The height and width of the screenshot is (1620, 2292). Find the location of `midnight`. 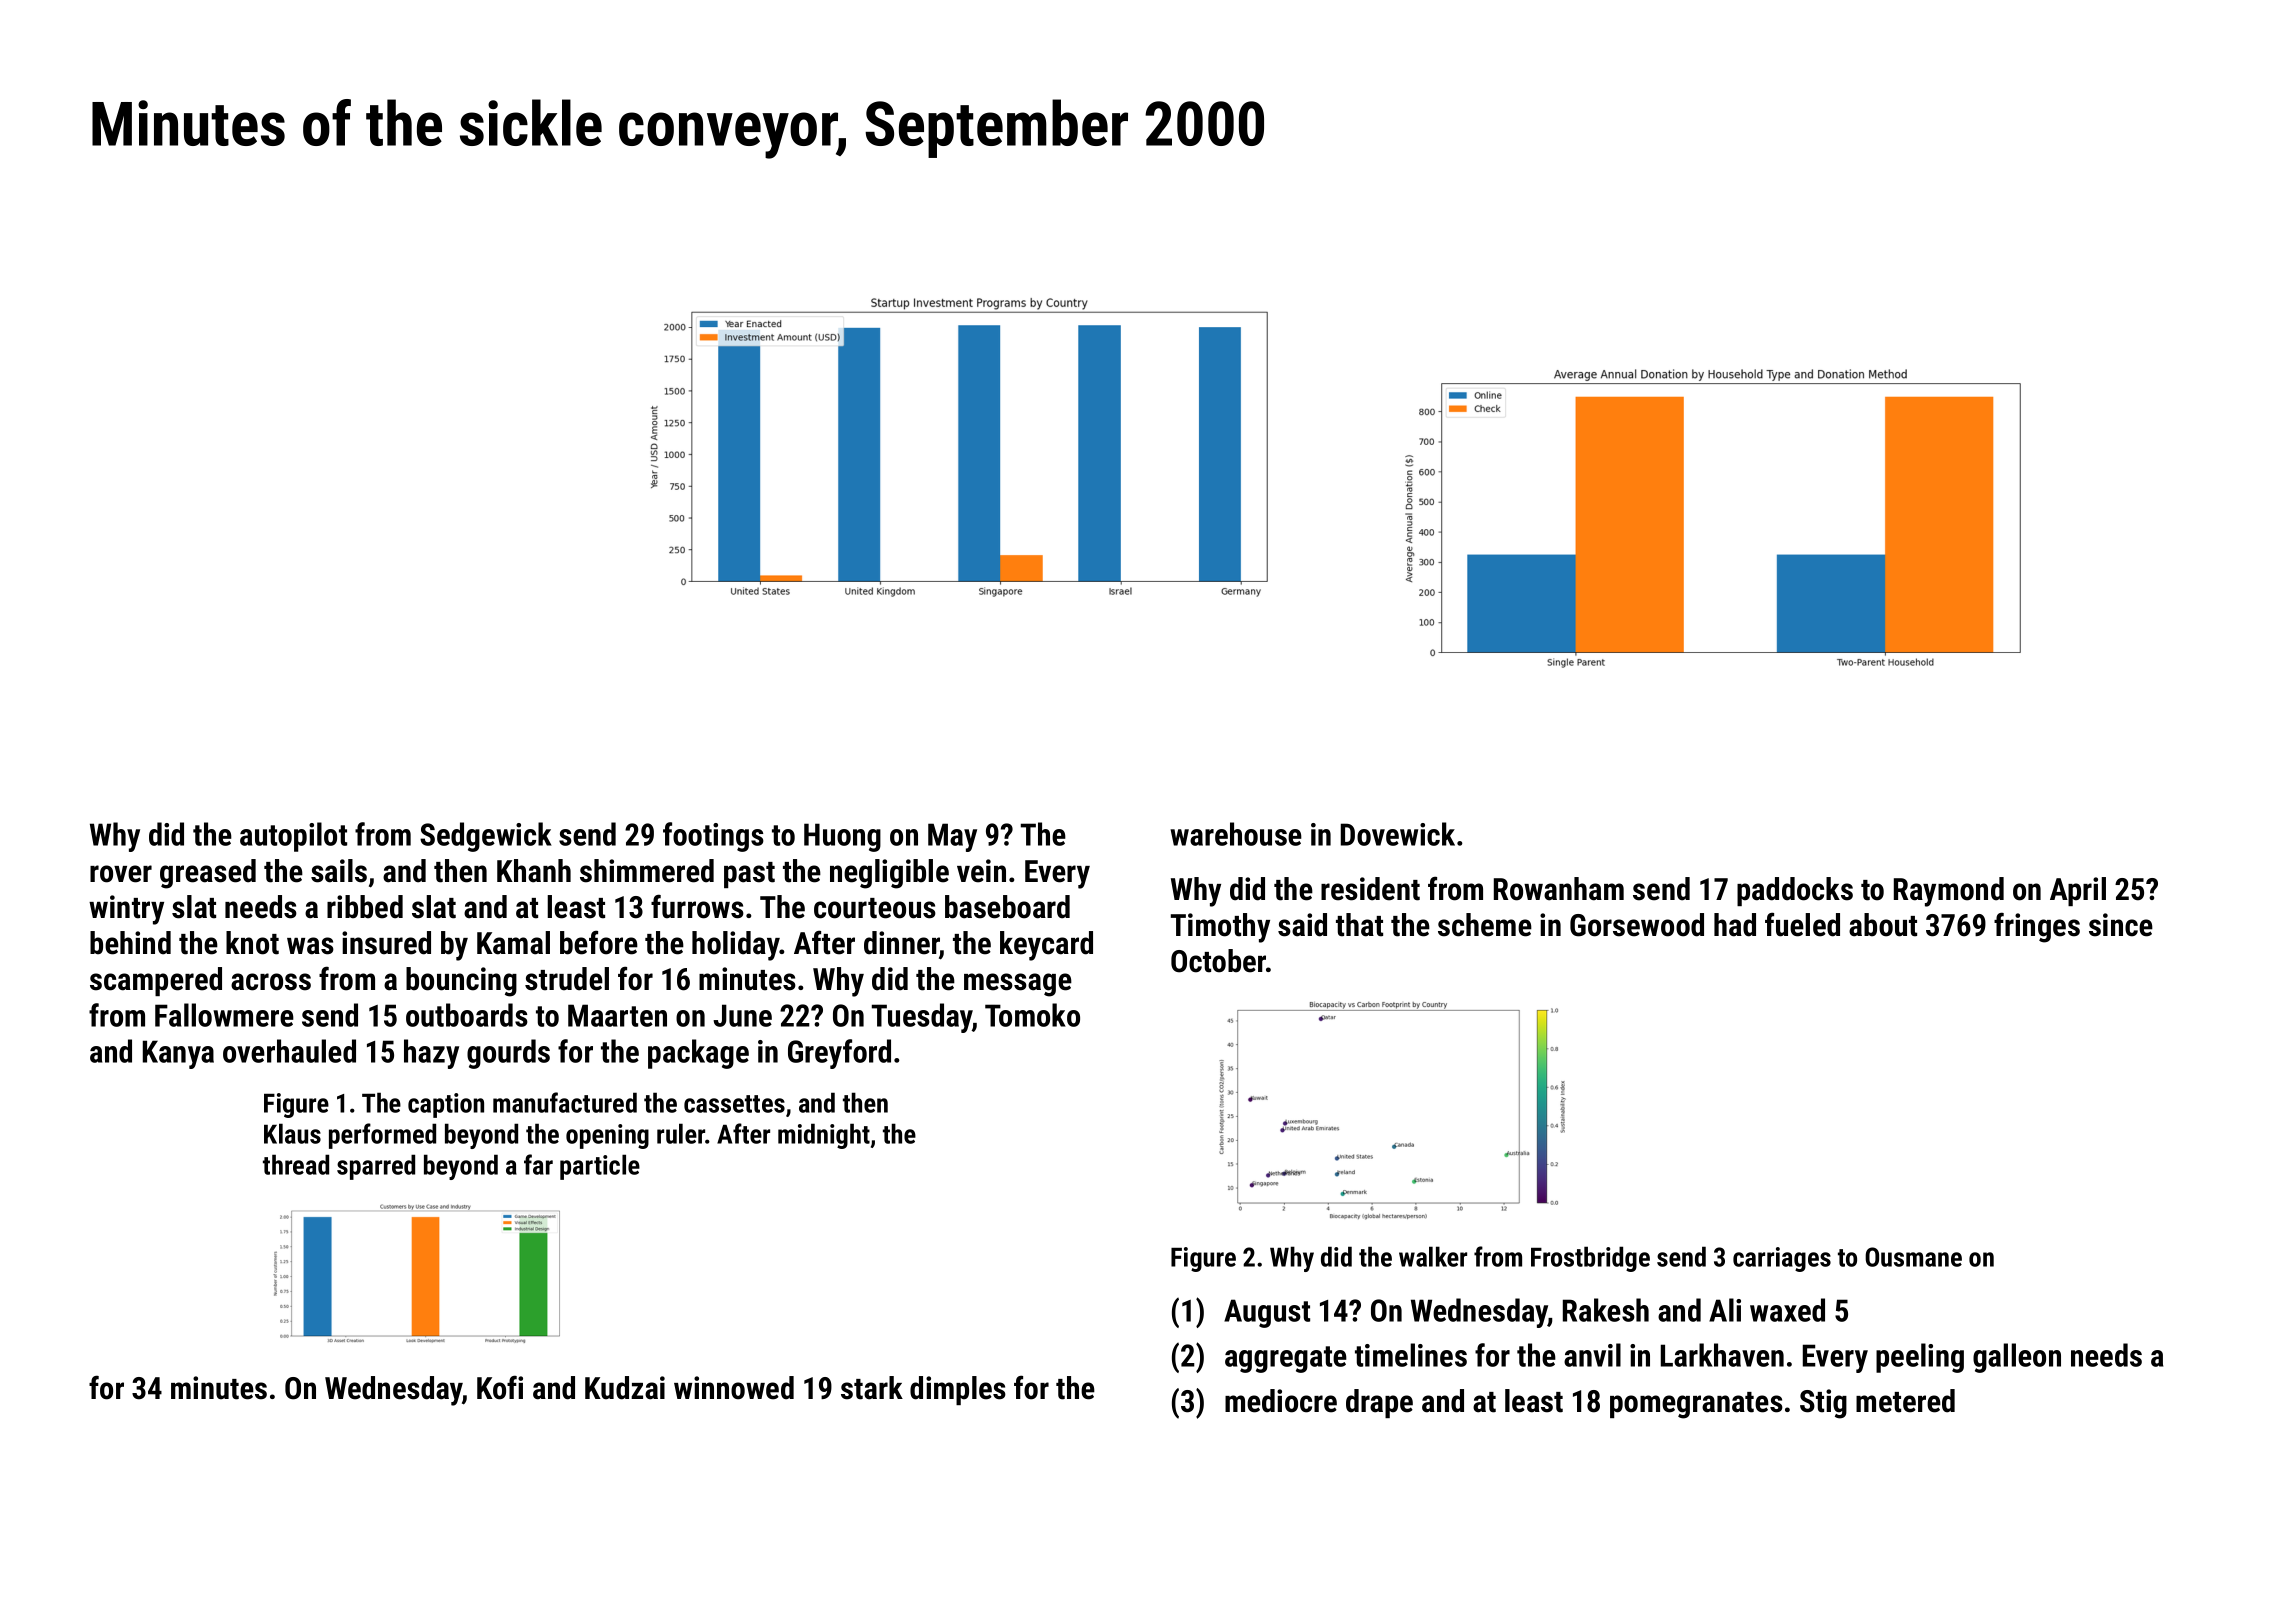

midnight is located at coordinates (824, 1136).
